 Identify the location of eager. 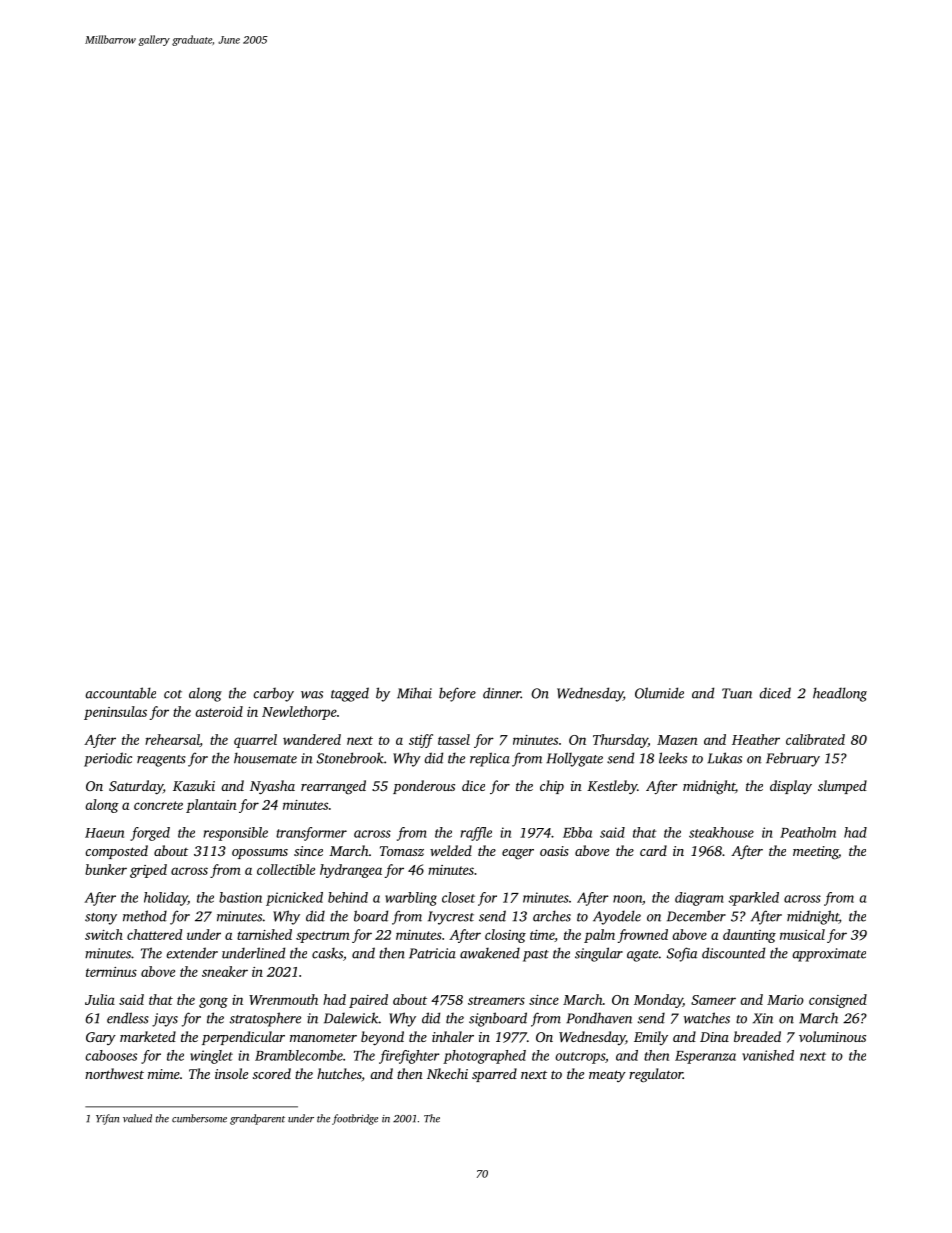
(518, 854).
